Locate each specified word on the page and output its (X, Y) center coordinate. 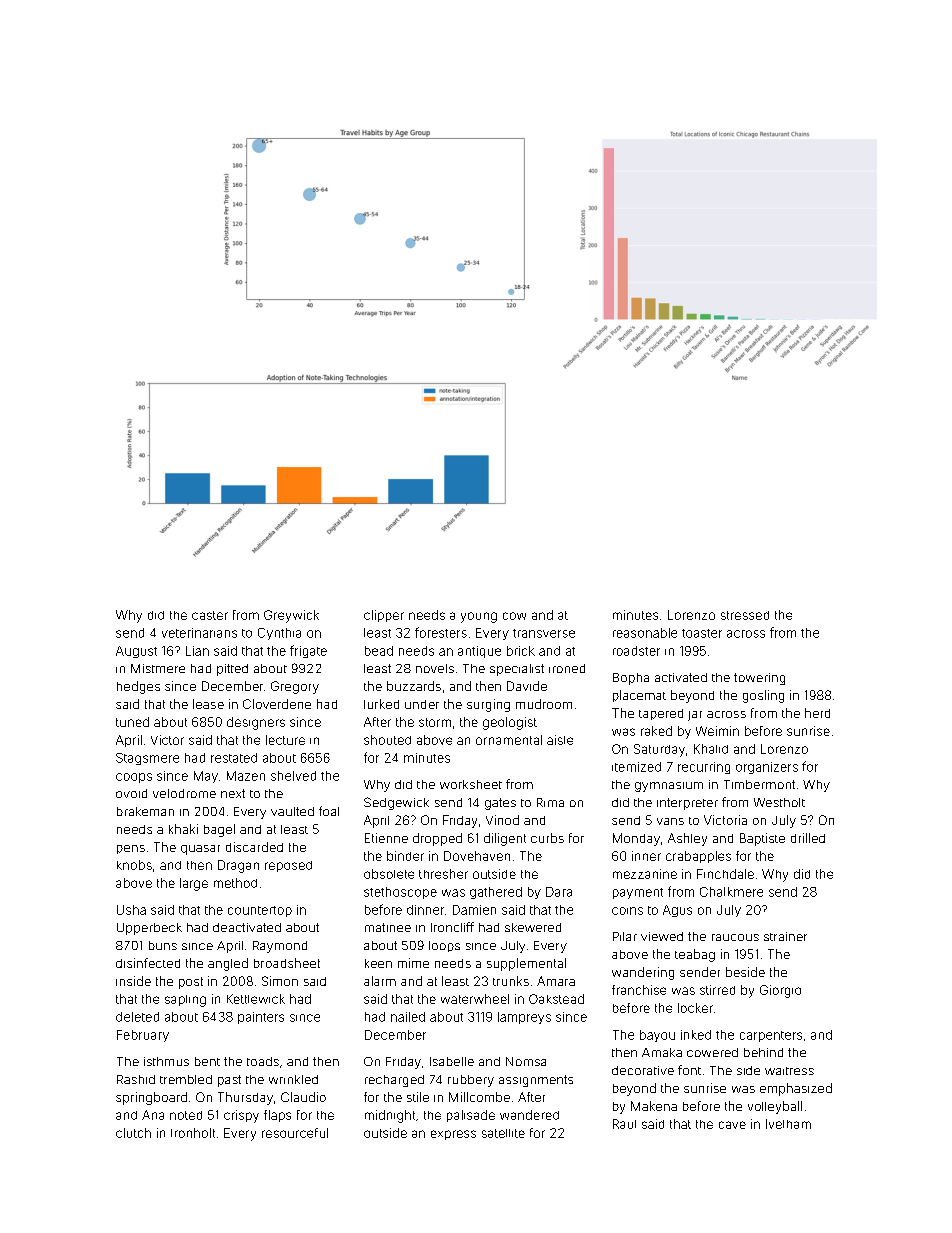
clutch (133, 1133)
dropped (437, 839)
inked (696, 1035)
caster (210, 615)
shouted (387, 740)
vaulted (292, 811)
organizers (767, 768)
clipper (384, 616)
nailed (408, 1017)
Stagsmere (147, 759)
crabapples (698, 857)
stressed (745, 615)
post (191, 983)
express (453, 1135)
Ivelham (788, 1124)
